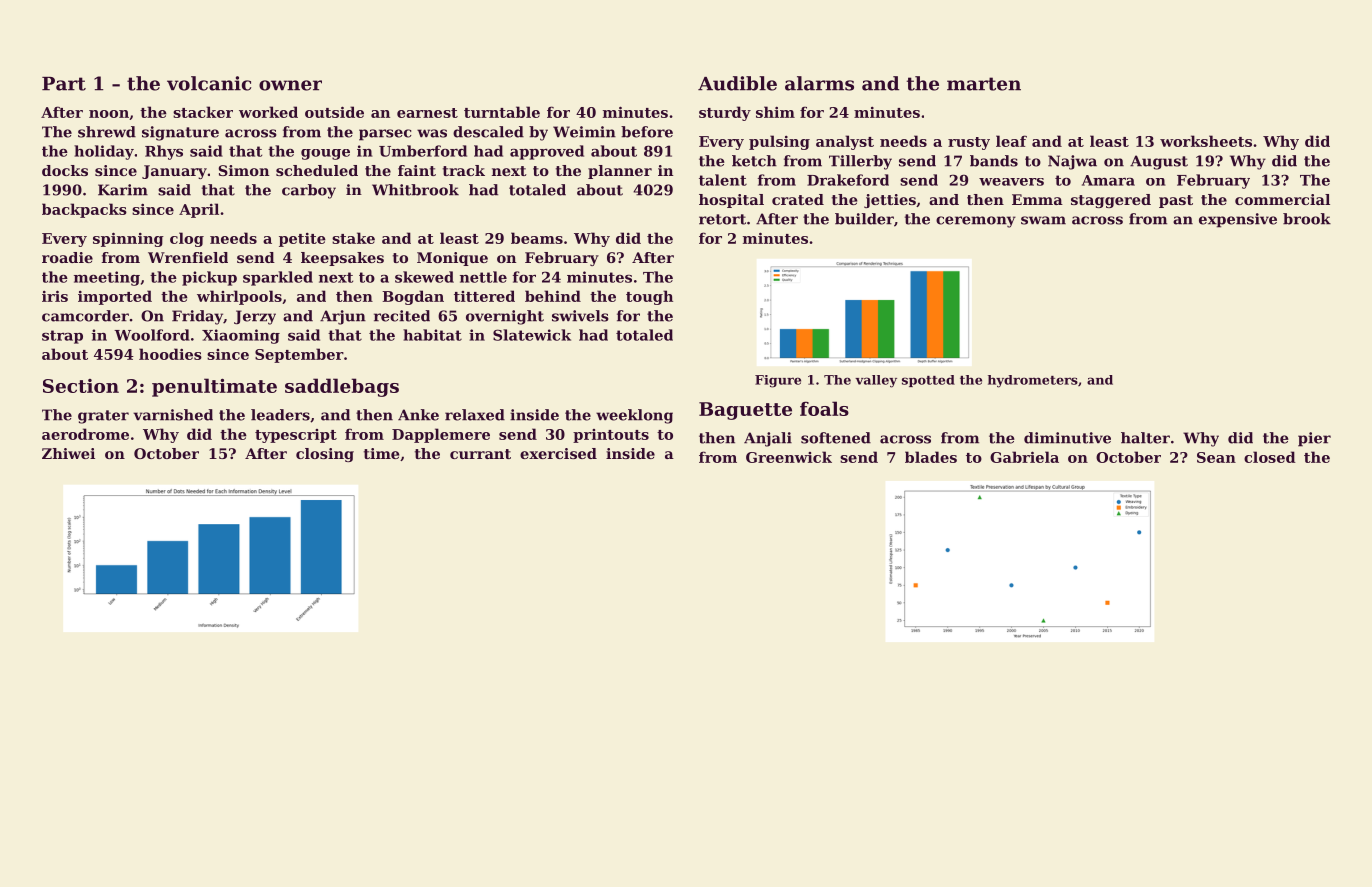 This screenshot has height=887, width=1372. What do you see at coordinates (1314, 439) in the screenshot?
I see `pier` at bounding box center [1314, 439].
